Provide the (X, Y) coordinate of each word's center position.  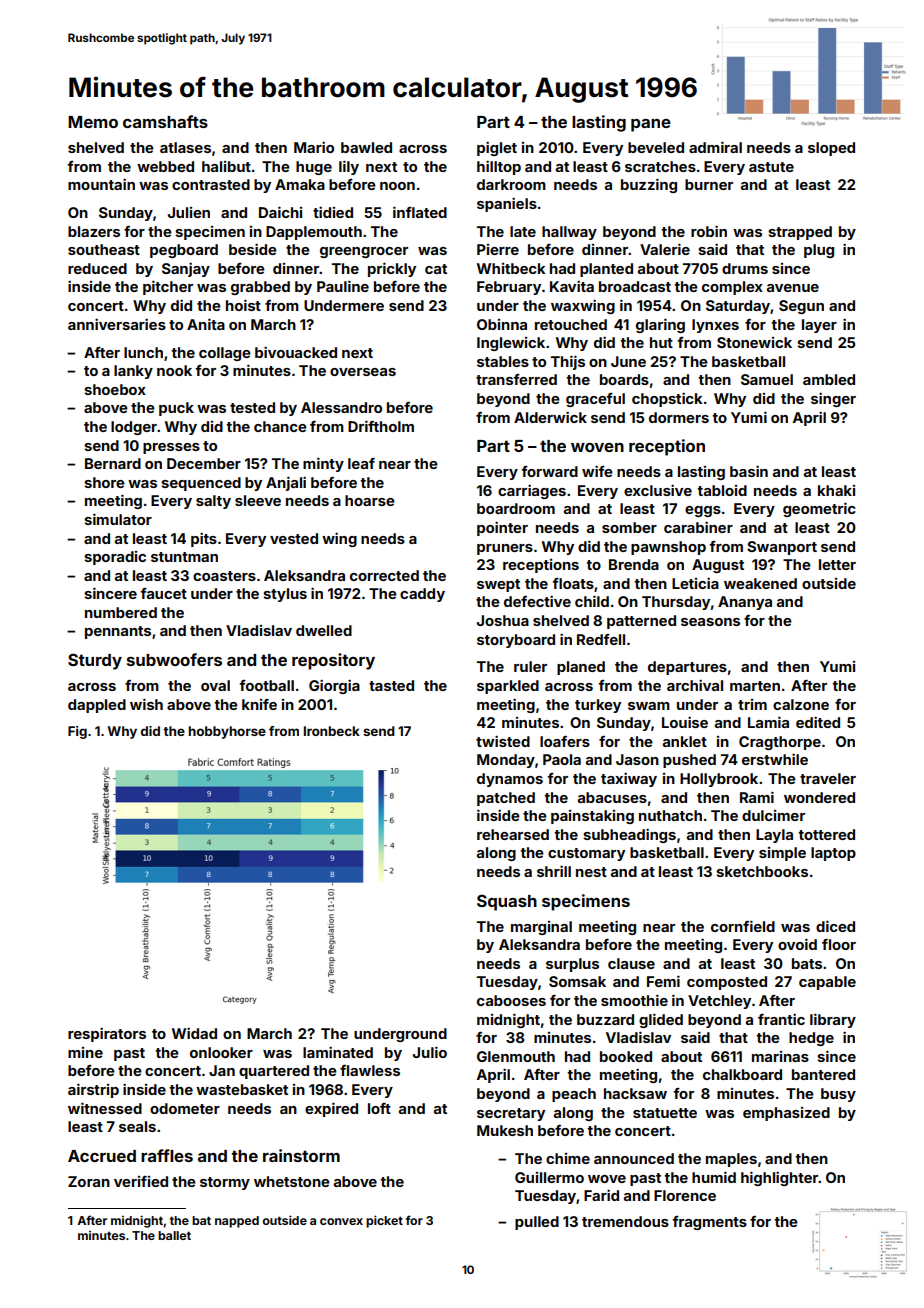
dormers (679, 417)
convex (341, 1221)
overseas (363, 372)
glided (661, 1020)
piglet (497, 148)
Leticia (695, 583)
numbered (121, 612)
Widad (194, 1033)
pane (651, 125)
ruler (530, 666)
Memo (93, 122)
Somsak (577, 981)
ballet (174, 1235)
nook (174, 370)
